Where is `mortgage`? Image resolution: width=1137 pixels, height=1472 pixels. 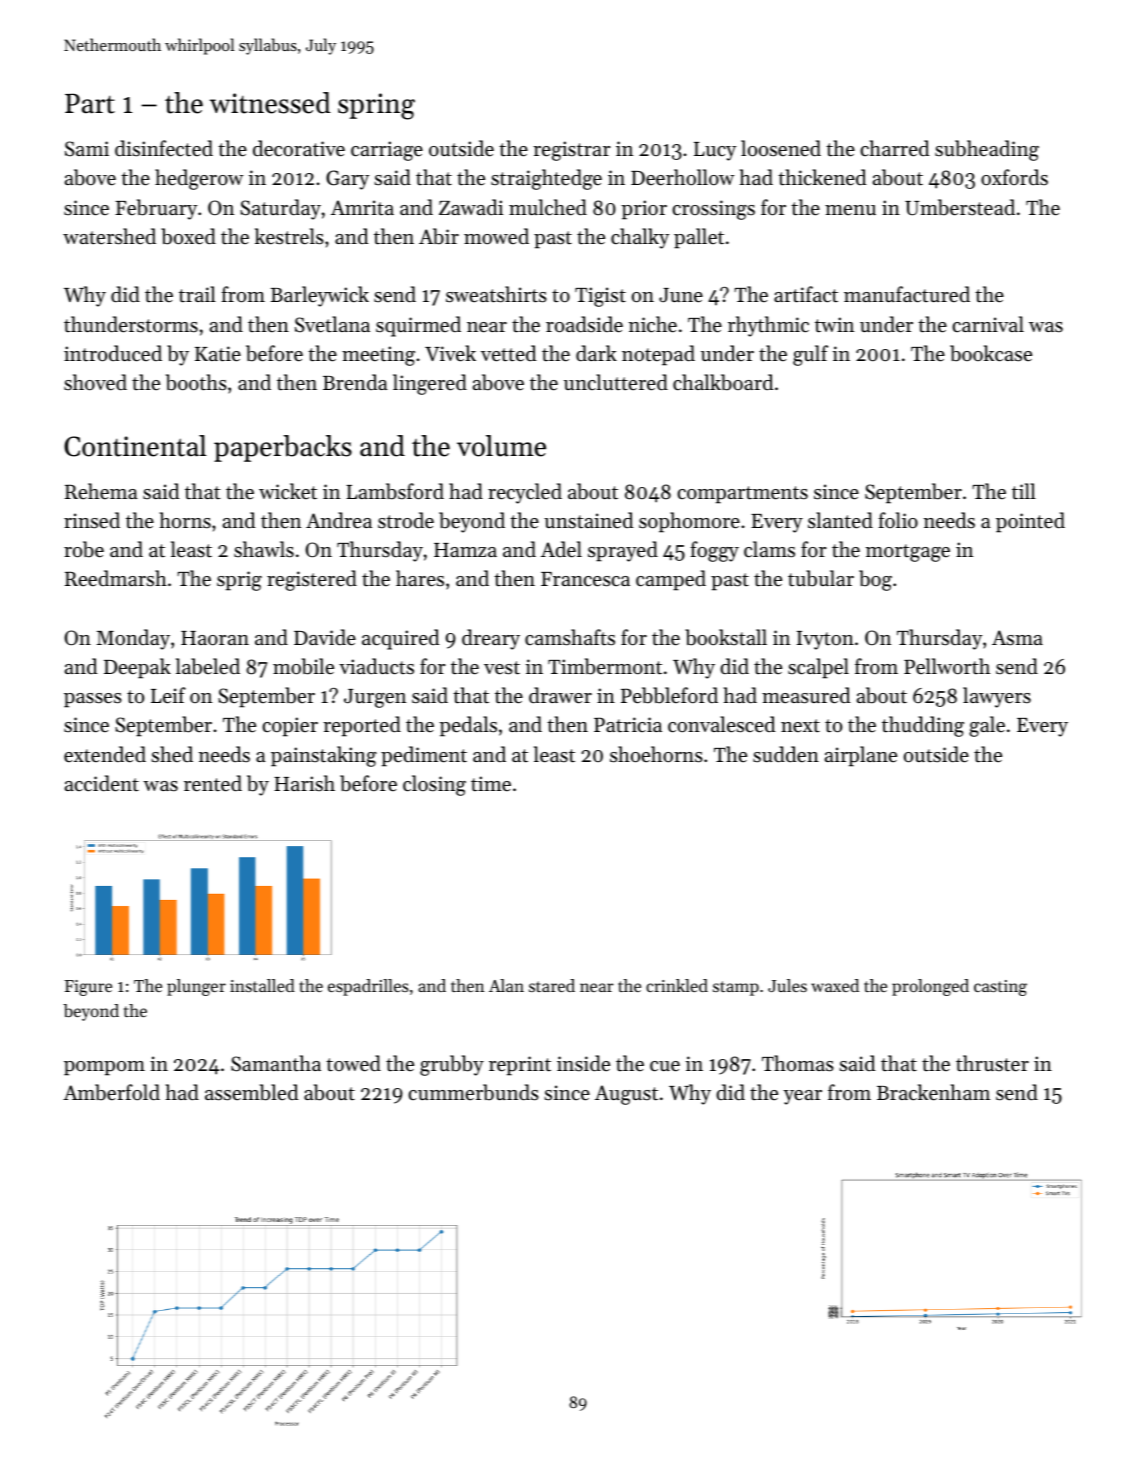 mortgage is located at coordinates (908, 553).
